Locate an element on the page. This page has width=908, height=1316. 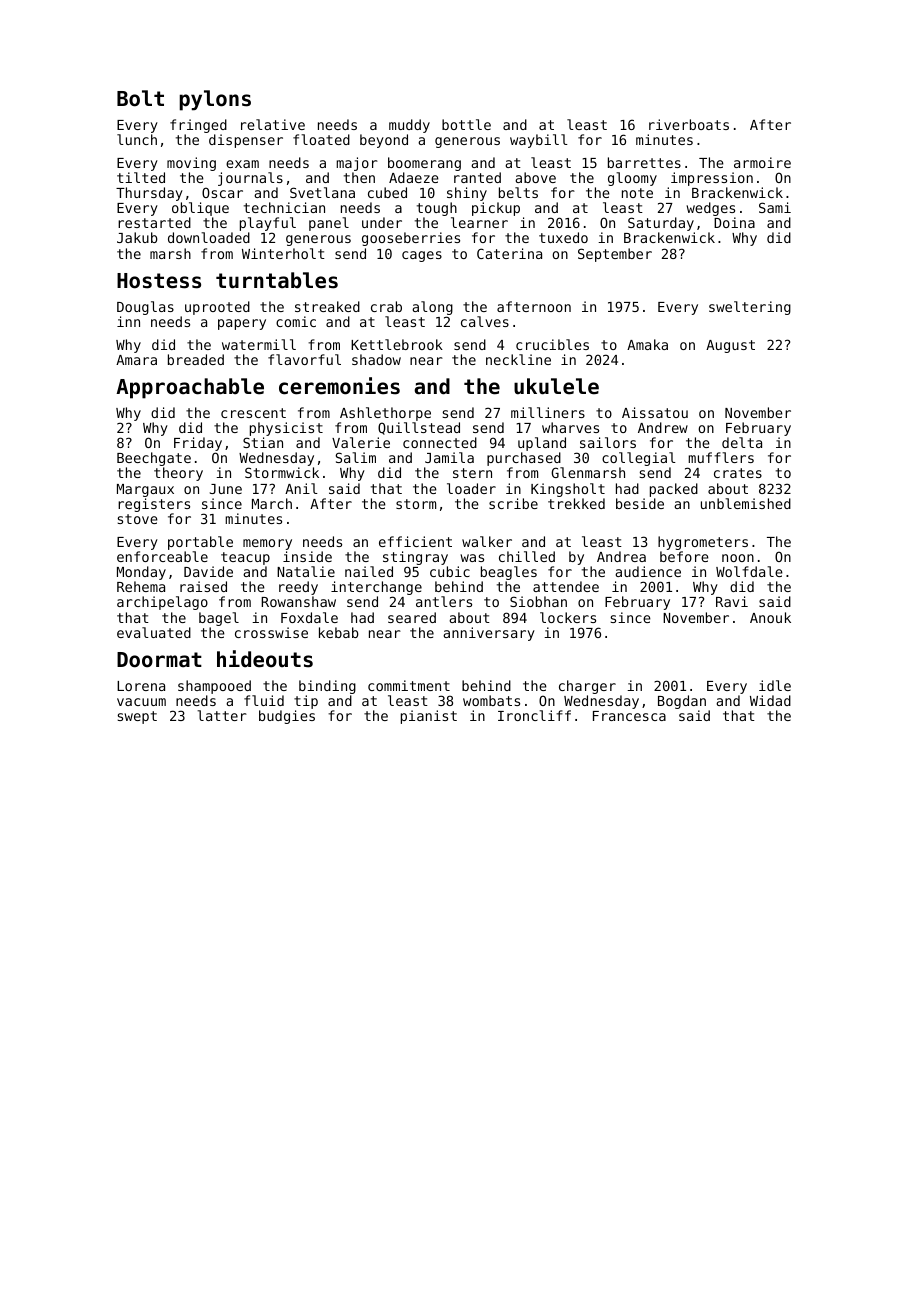
bottle is located at coordinates (466, 124).
